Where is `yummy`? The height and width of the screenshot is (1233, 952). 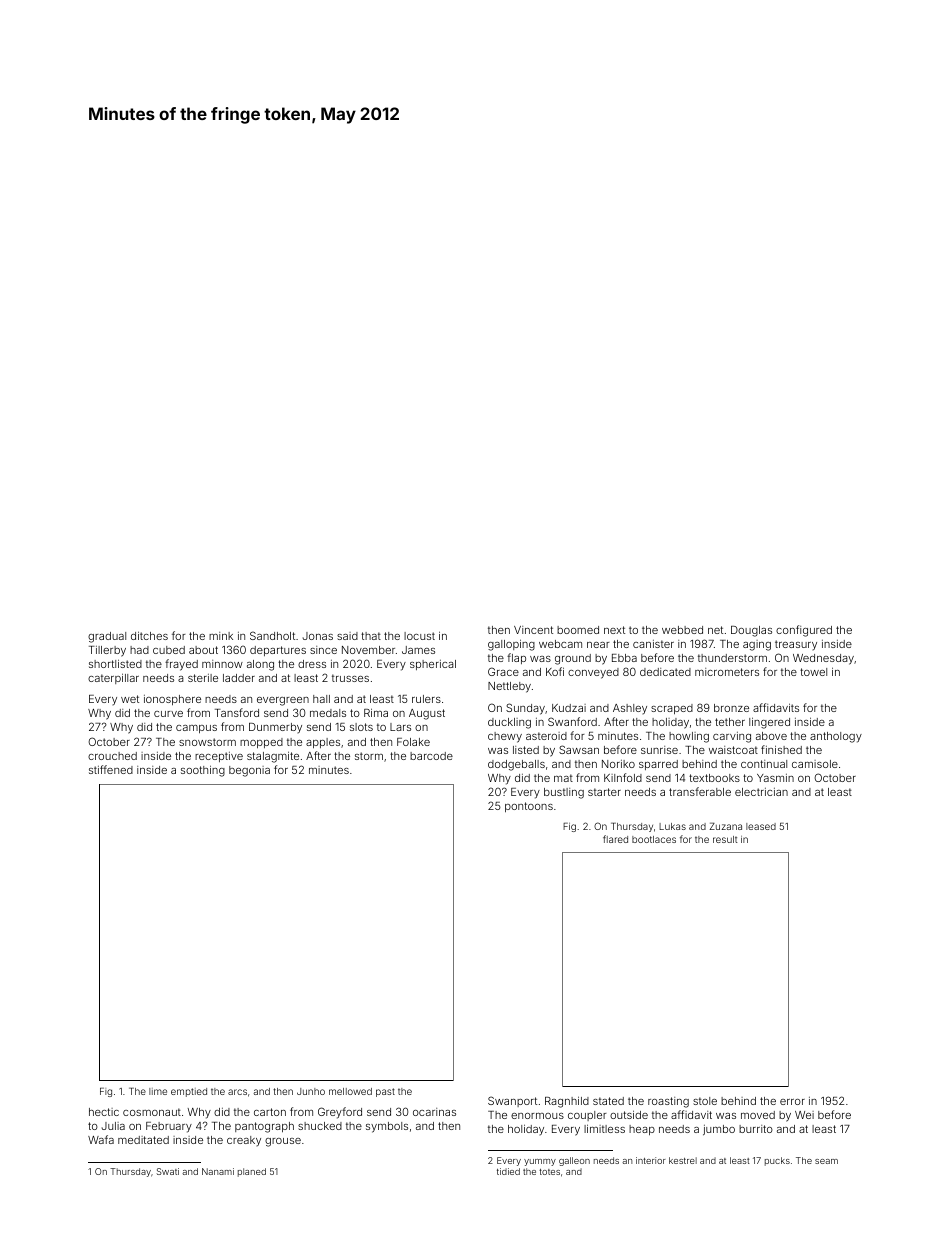 yummy is located at coordinates (540, 1162).
